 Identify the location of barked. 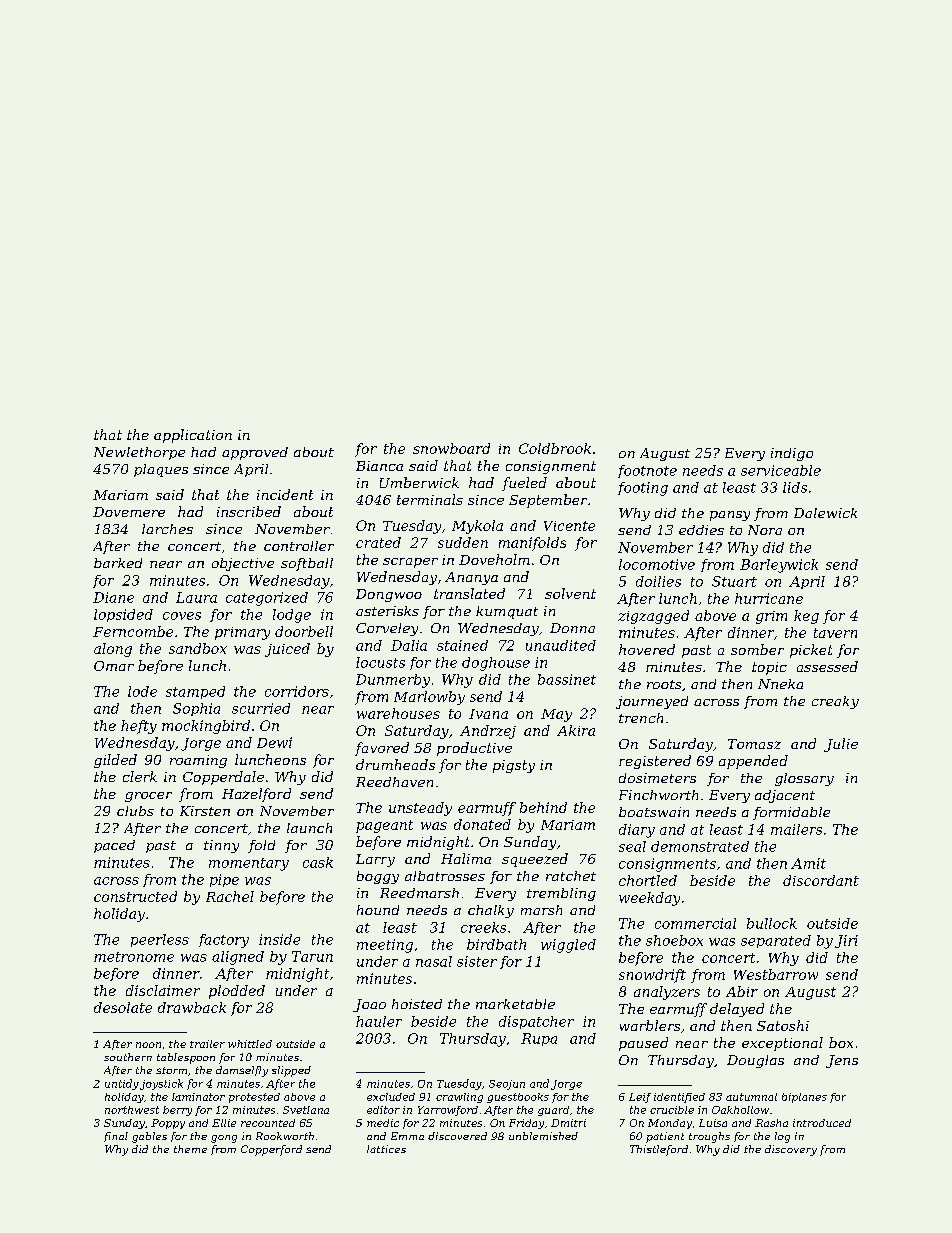
(118, 563).
